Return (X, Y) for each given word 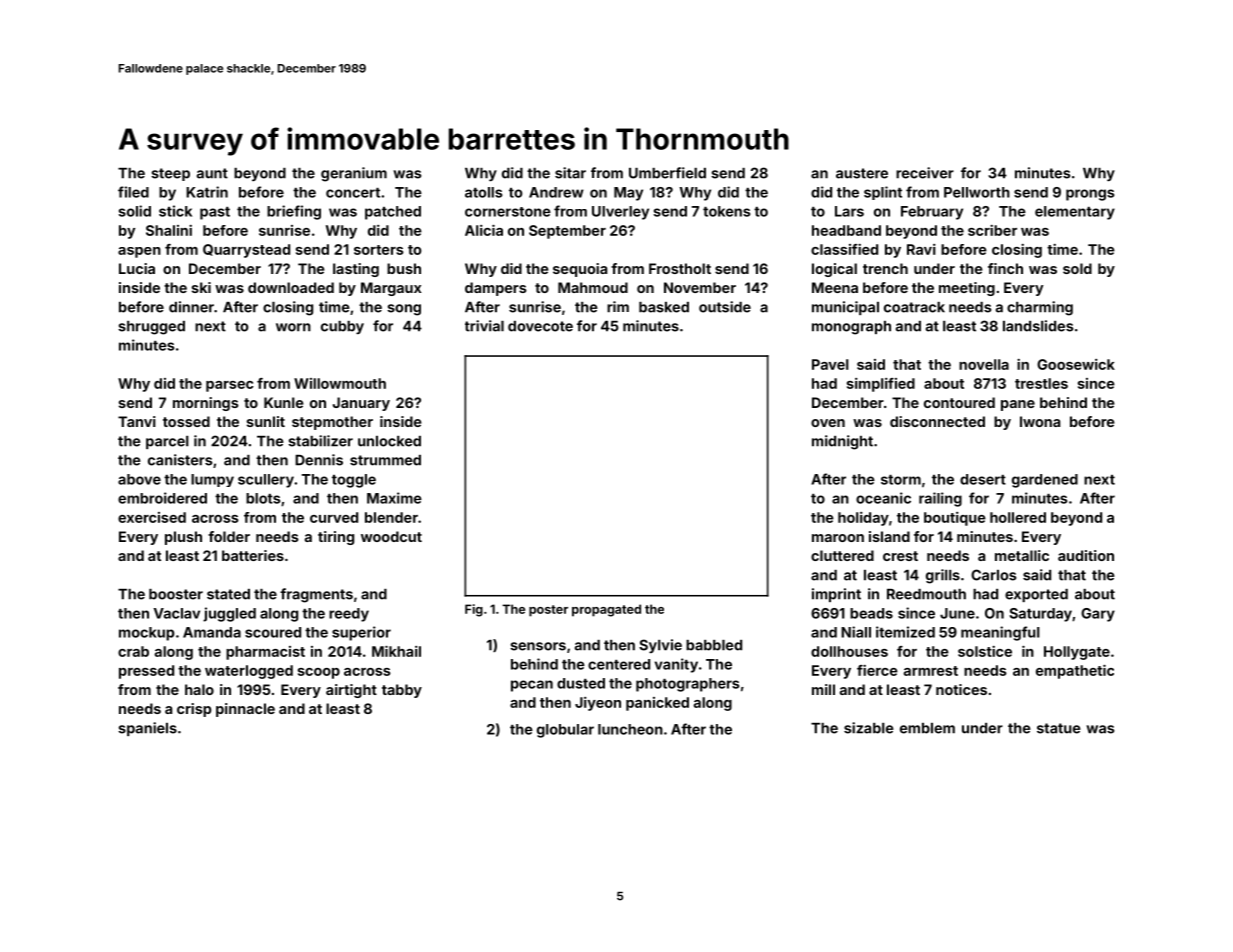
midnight (842, 442)
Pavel (830, 364)
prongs (1090, 195)
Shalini (169, 230)
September (567, 232)
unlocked (389, 441)
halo (199, 689)
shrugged (151, 328)
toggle (354, 481)
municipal (845, 308)
